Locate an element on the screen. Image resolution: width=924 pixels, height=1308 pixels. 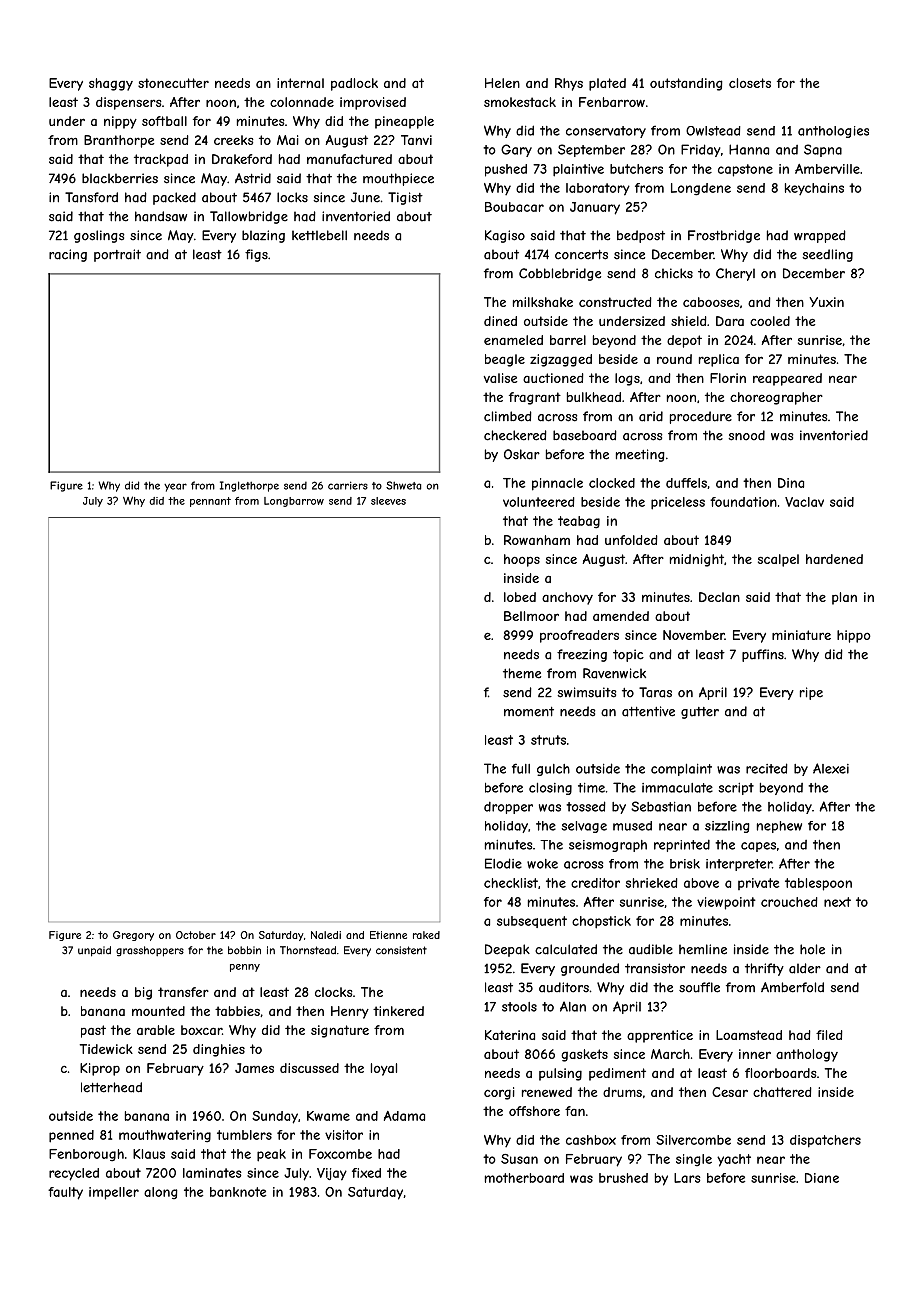
along is located at coordinates (161, 1193).
